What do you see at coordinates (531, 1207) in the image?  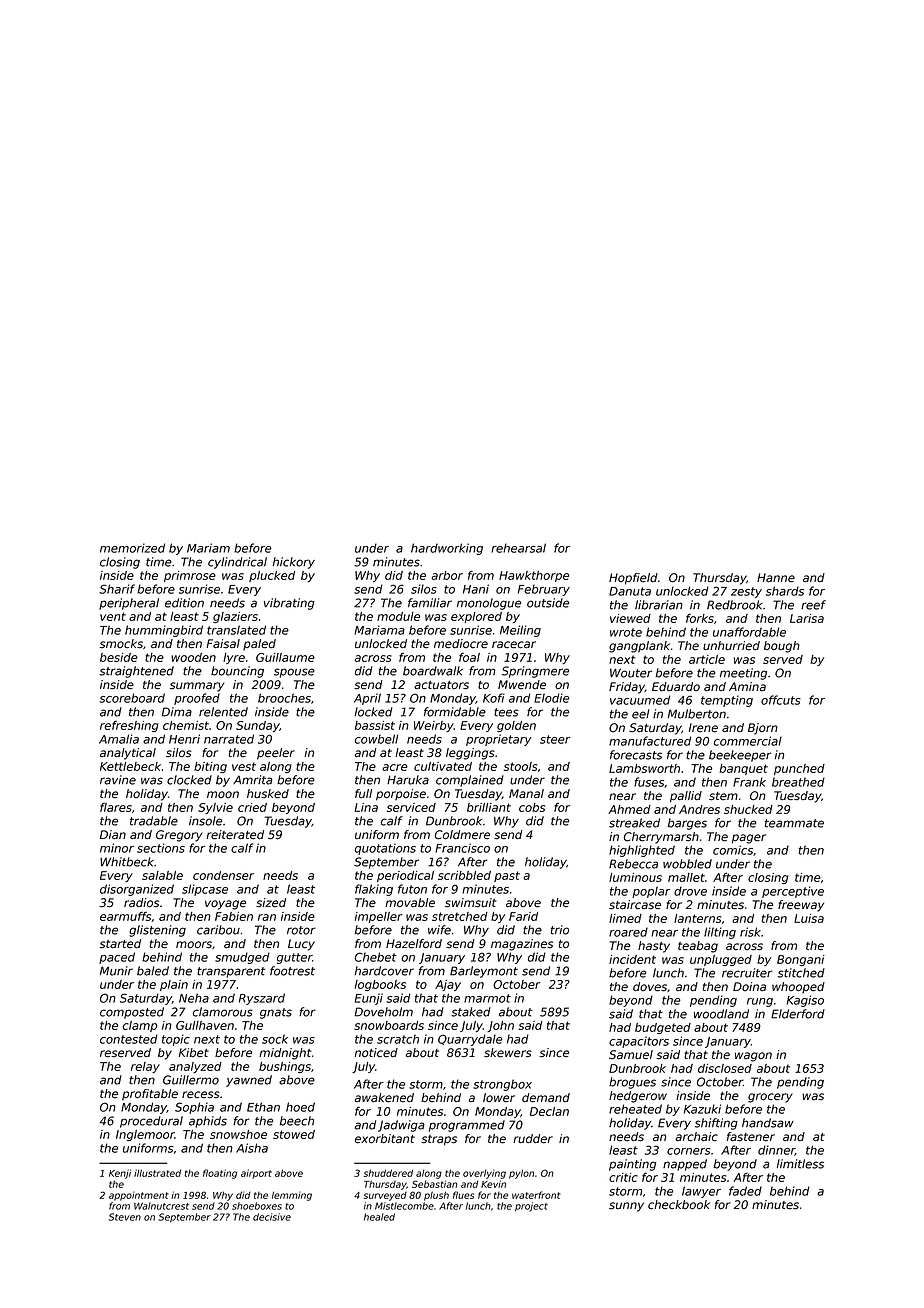 I see `project` at bounding box center [531, 1207].
